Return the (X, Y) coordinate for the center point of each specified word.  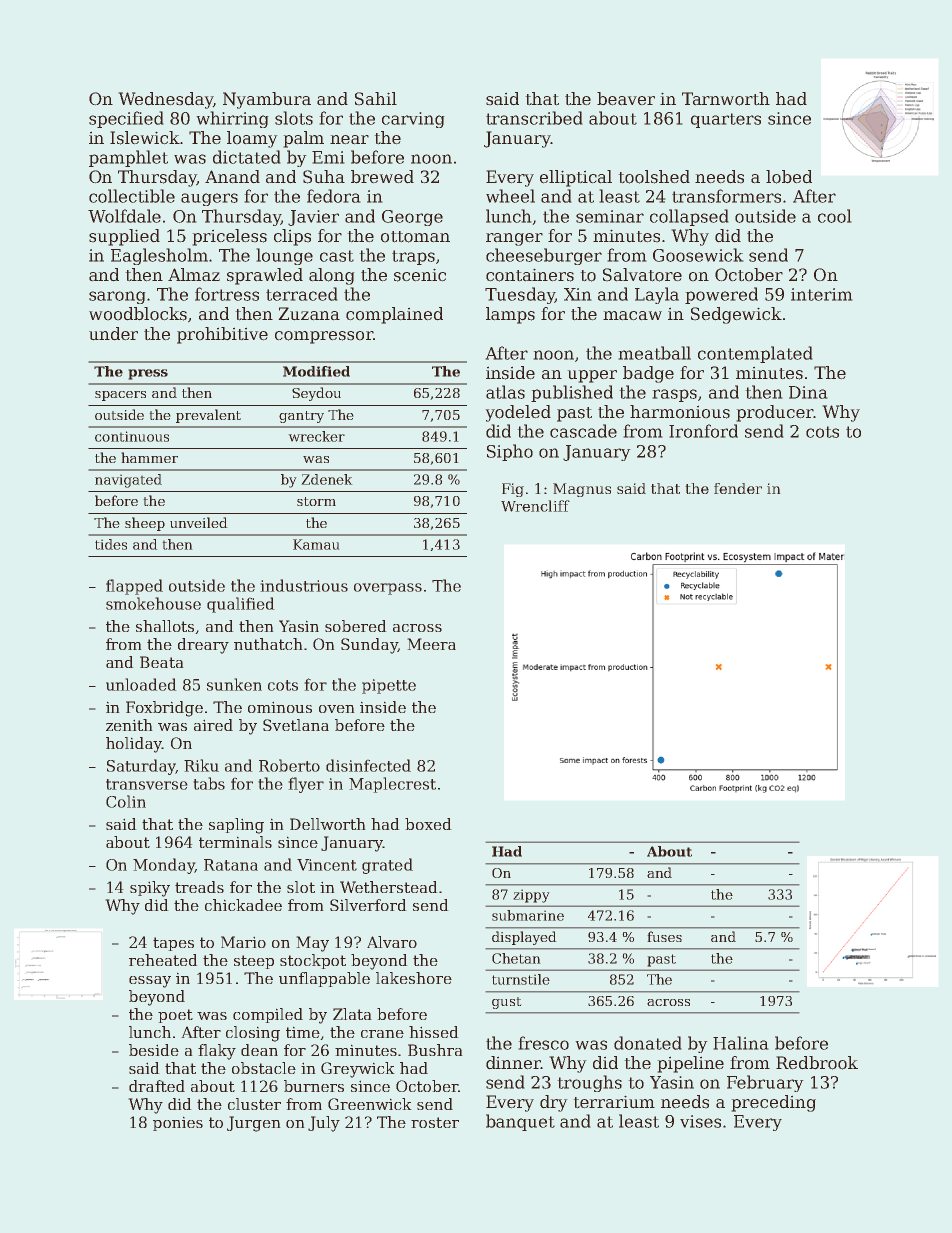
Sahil (376, 99)
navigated (128, 481)
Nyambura (267, 100)
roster (435, 1122)
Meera (431, 644)
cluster (254, 1104)
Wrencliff (535, 506)
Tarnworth (726, 99)
